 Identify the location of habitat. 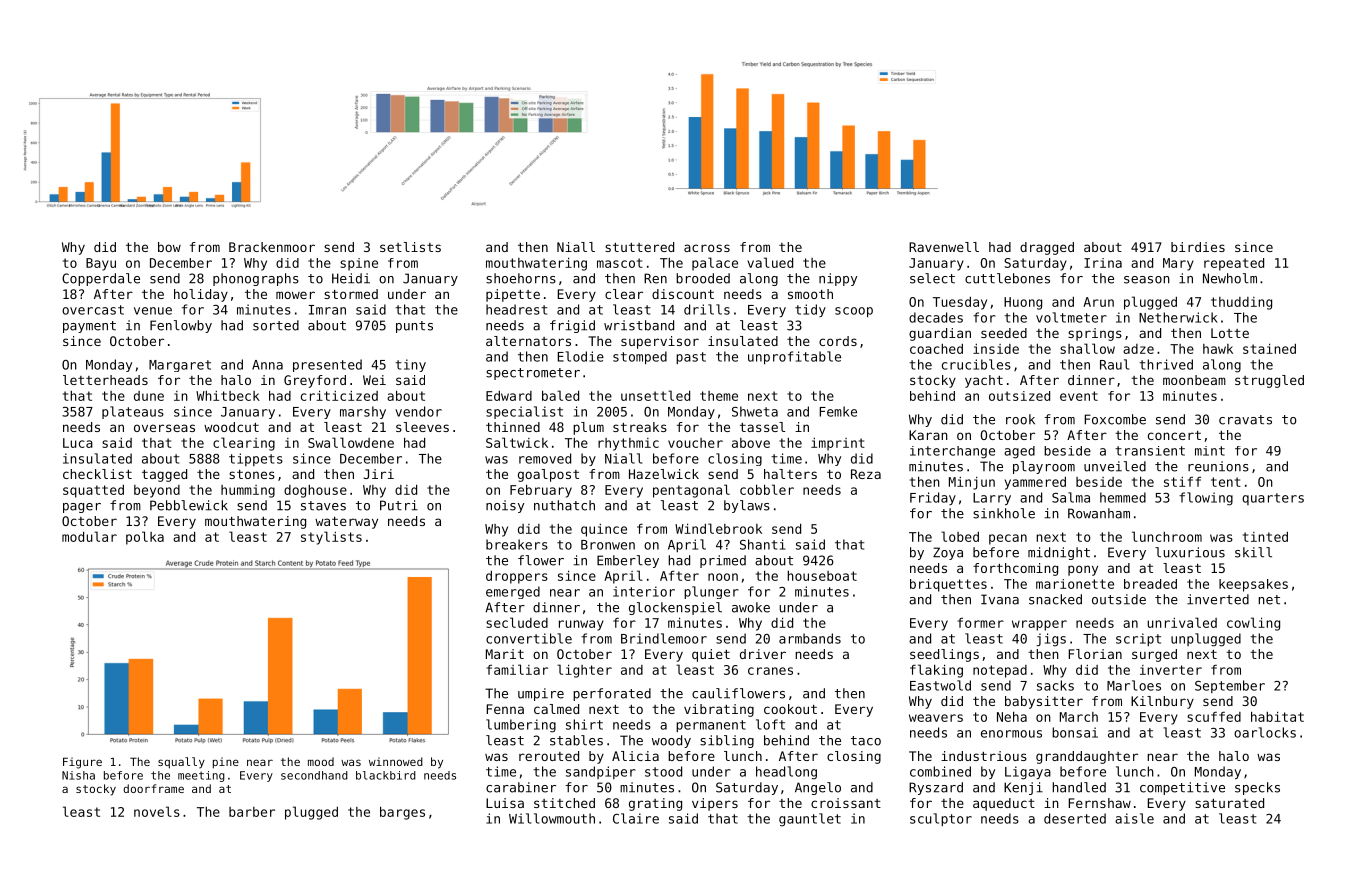
(1277, 716).
